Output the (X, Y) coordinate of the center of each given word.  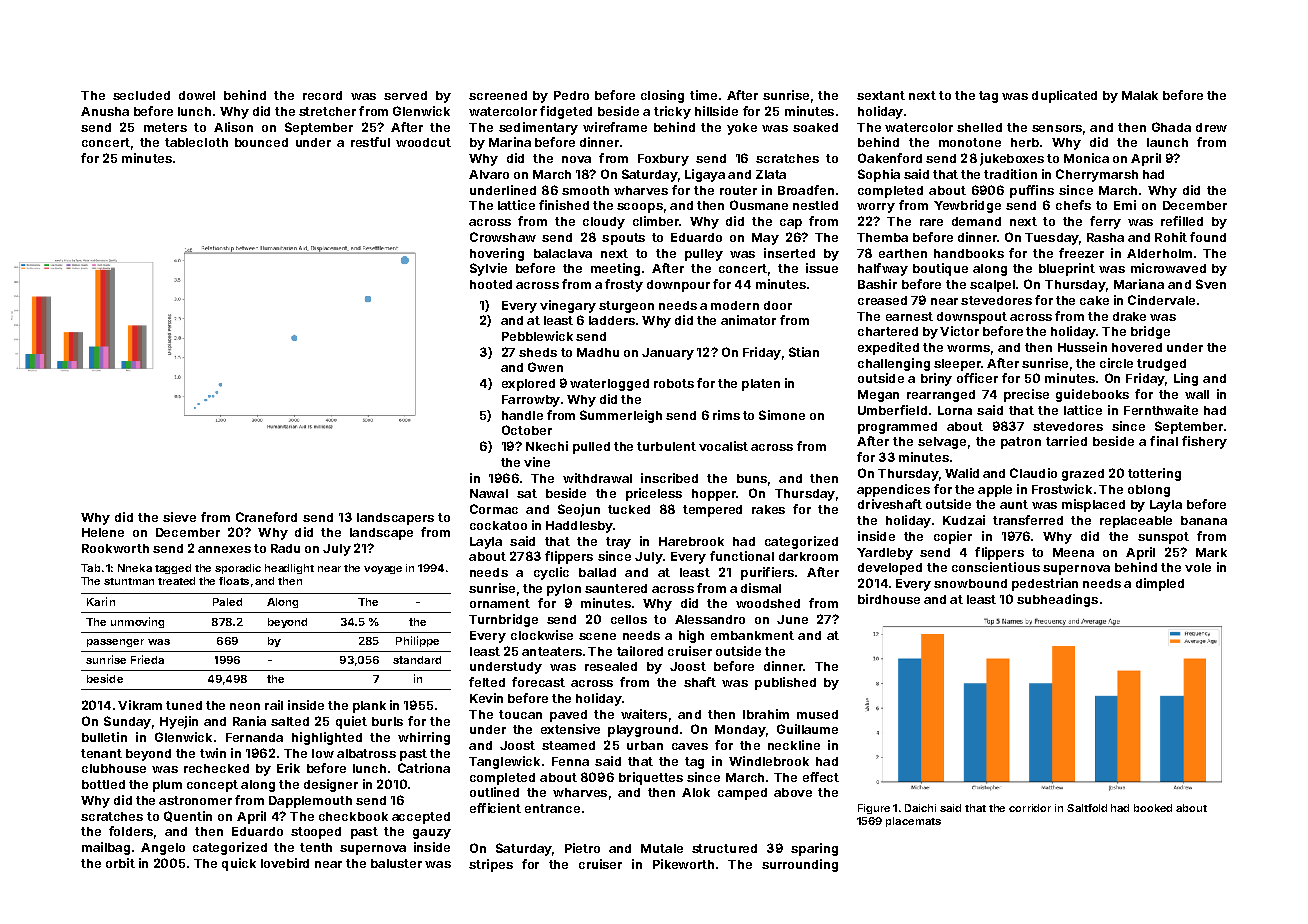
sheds (538, 352)
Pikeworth (683, 864)
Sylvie (488, 269)
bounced (261, 142)
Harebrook (691, 541)
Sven (1211, 284)
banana (1204, 520)
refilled (1182, 221)
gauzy (432, 834)
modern (735, 305)
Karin (101, 601)
